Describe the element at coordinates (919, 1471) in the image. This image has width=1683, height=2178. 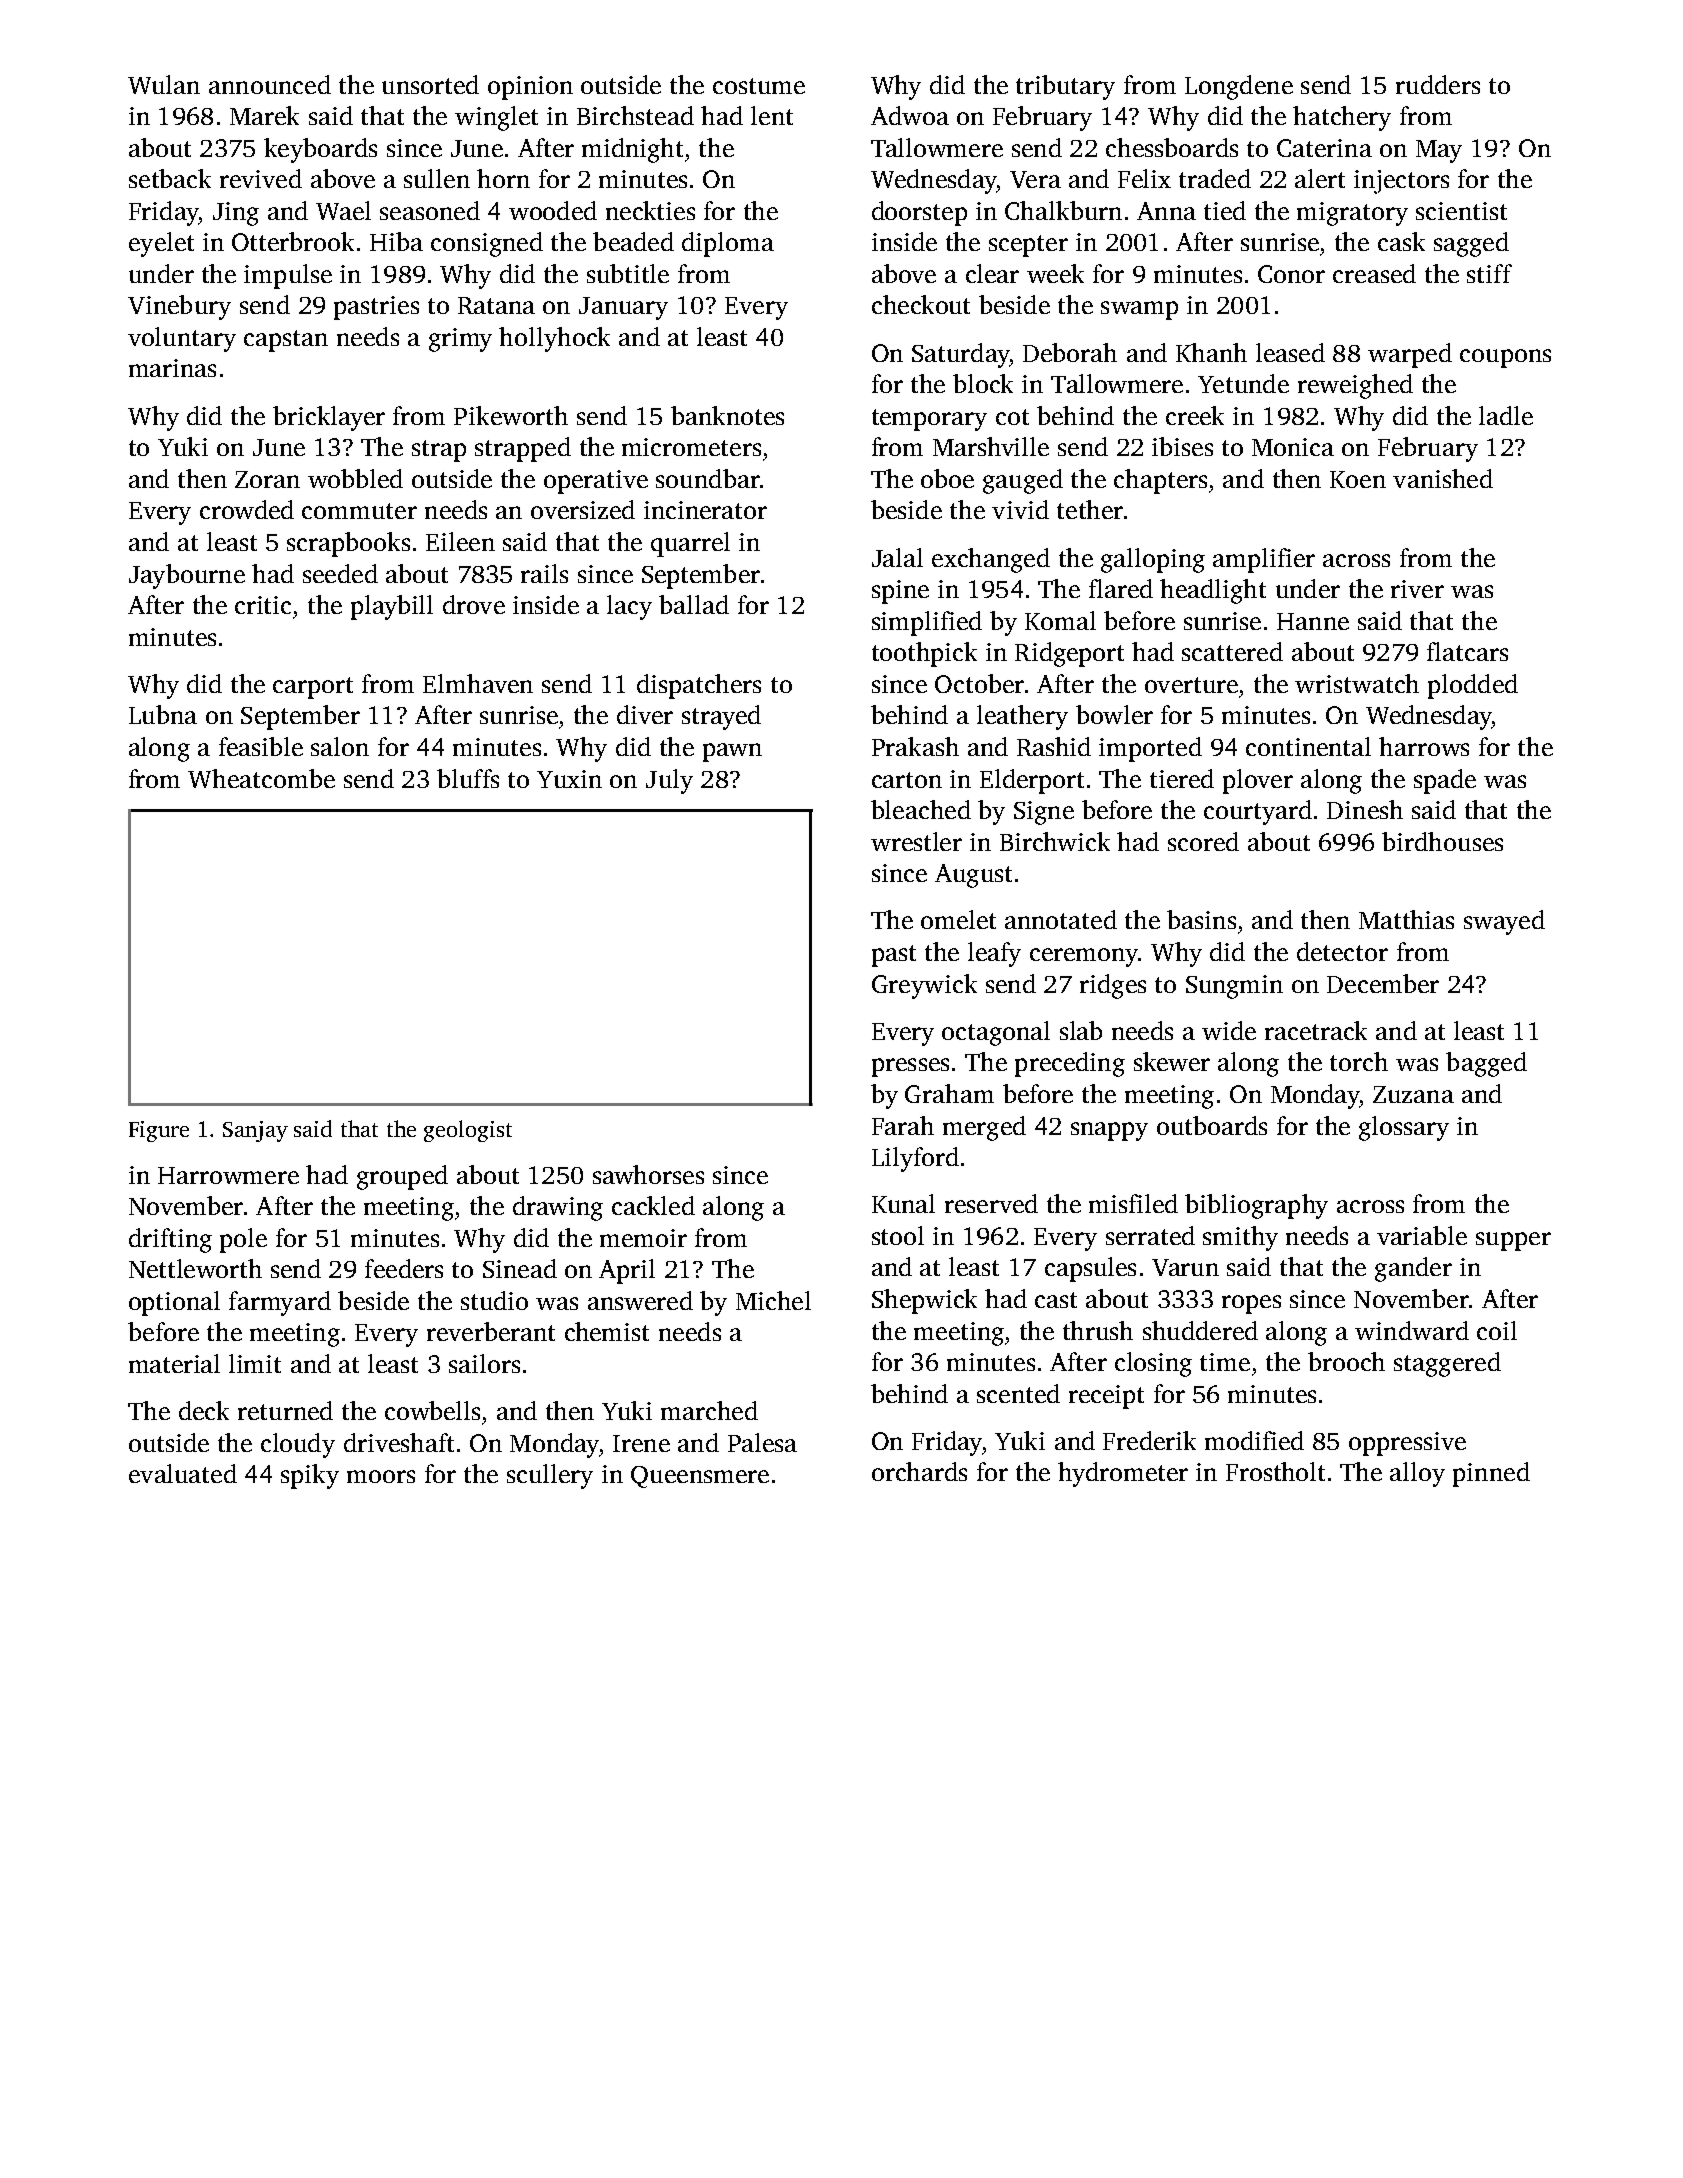
I see `orchards` at that location.
